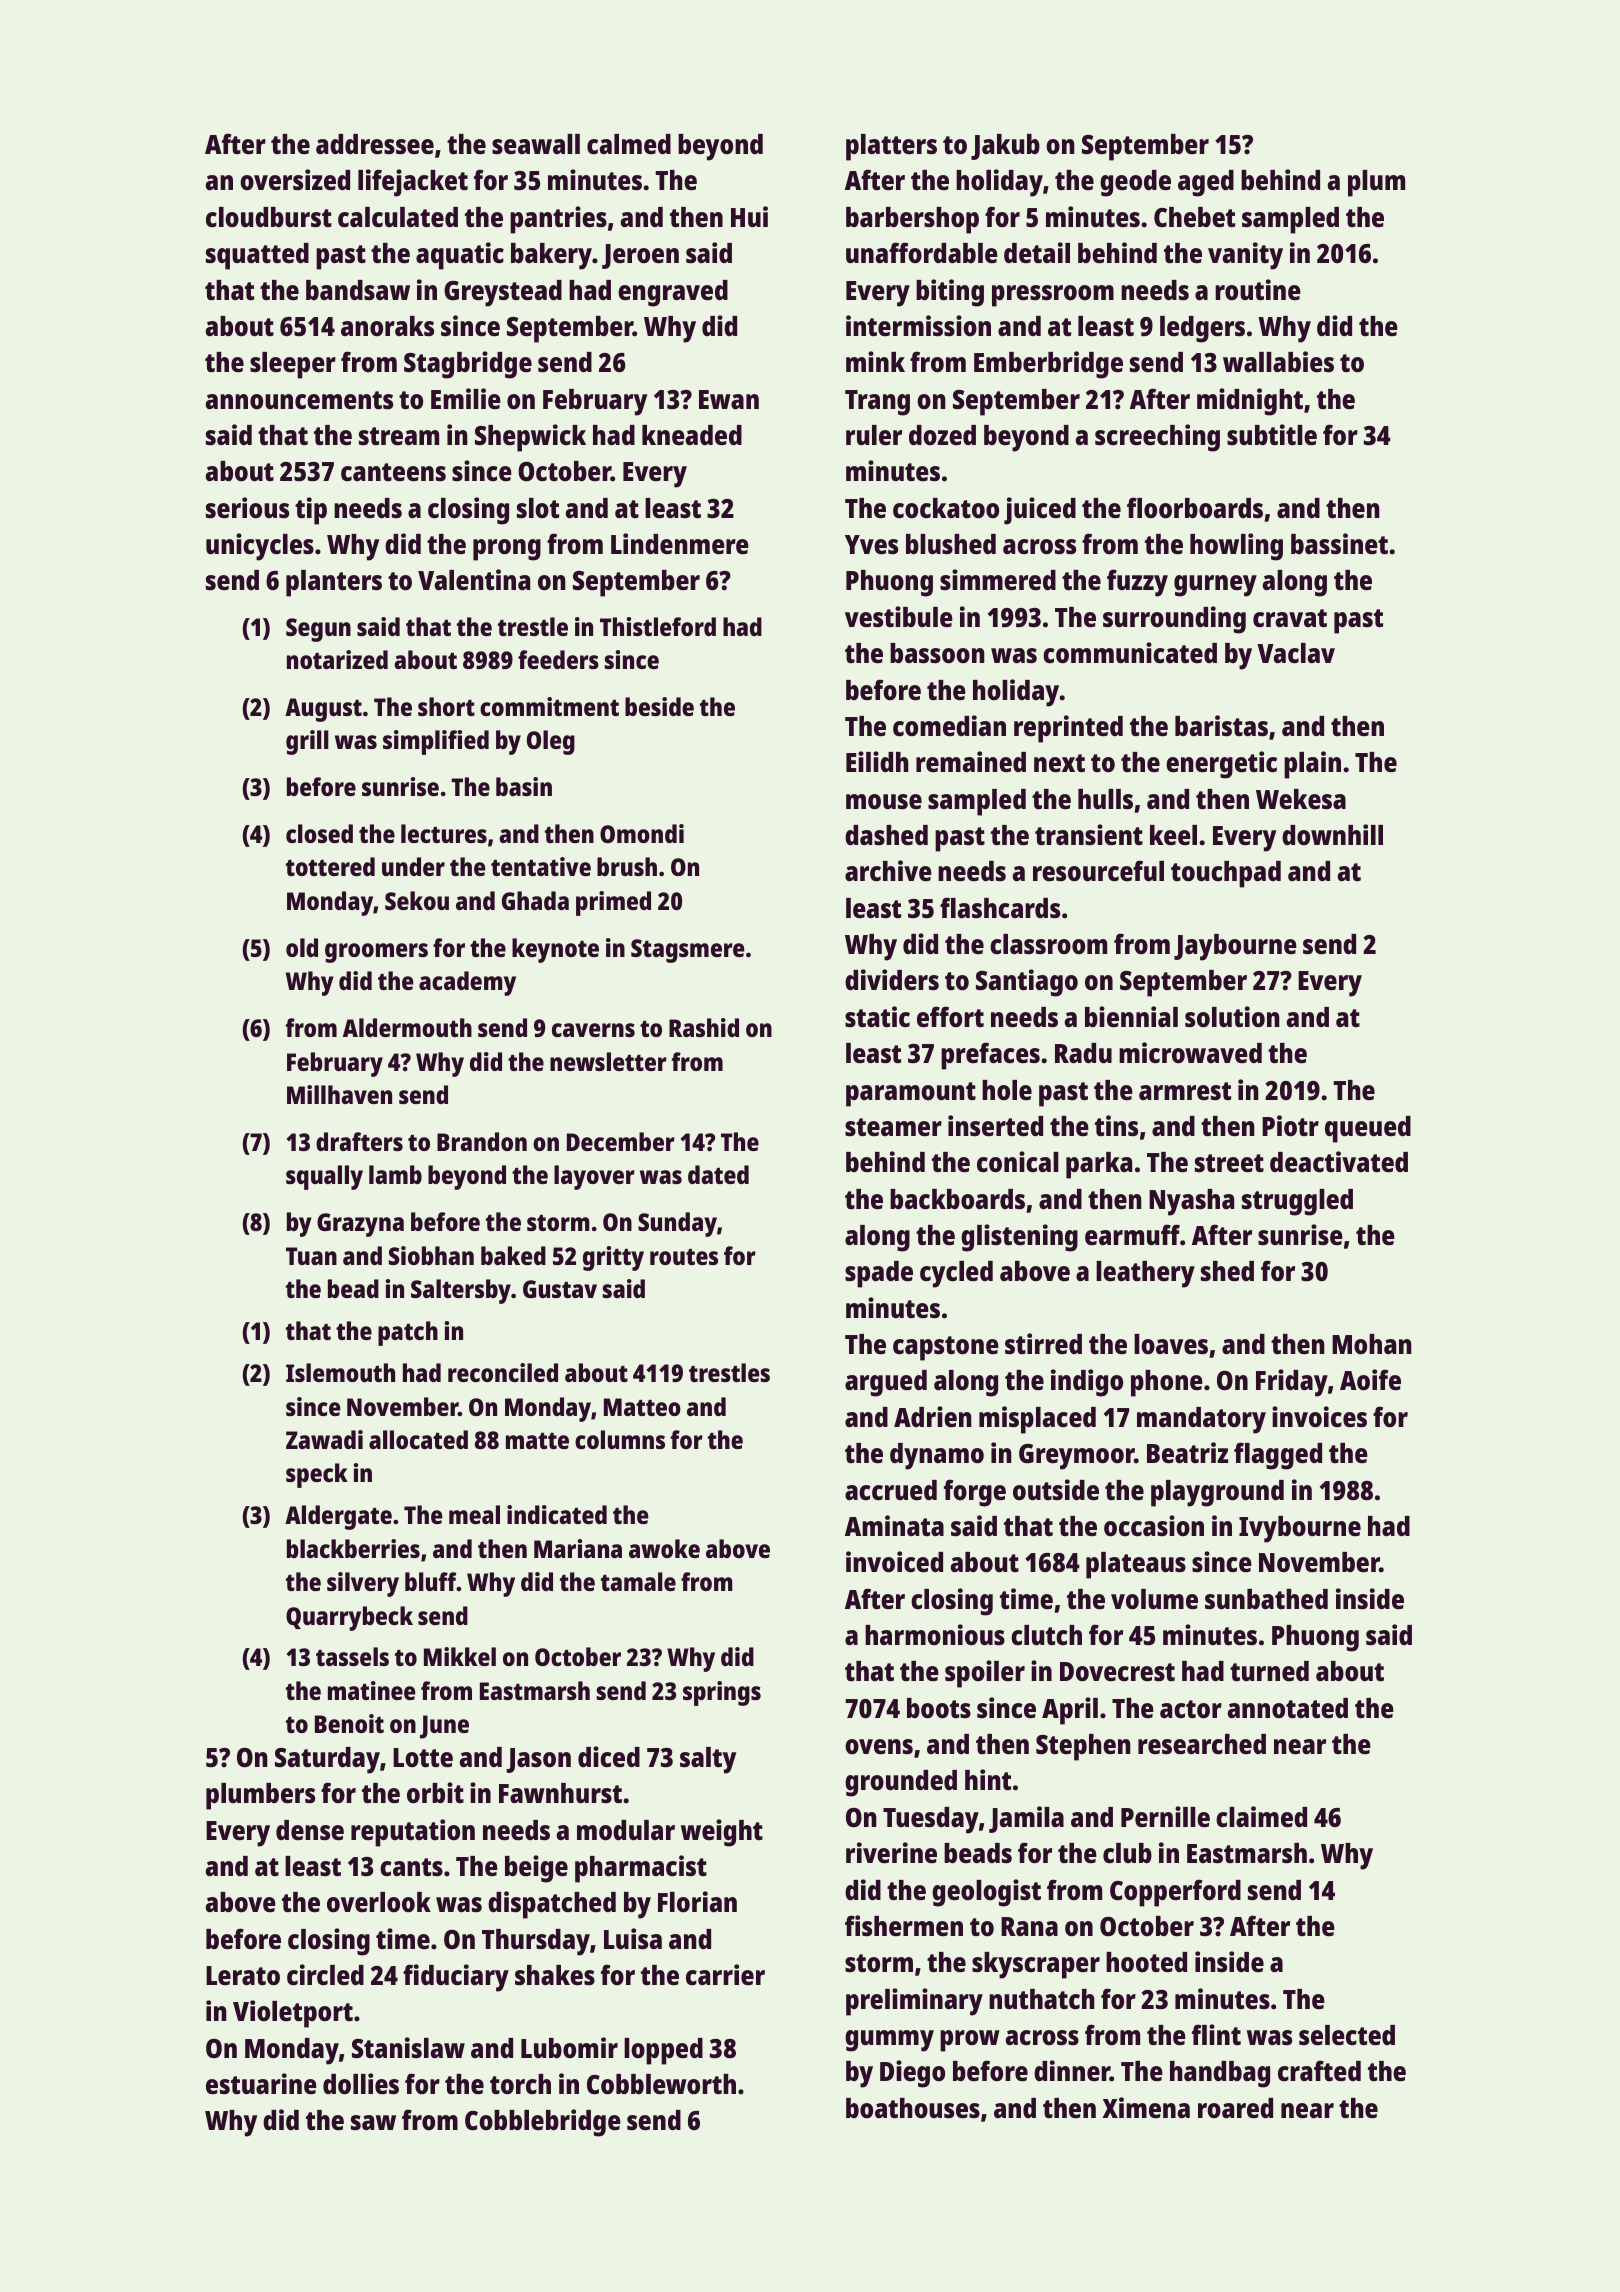 Image resolution: width=1620 pixels, height=2292 pixels. Describe the element at coordinates (436, 742) in the page. I see `simplified` at that location.
